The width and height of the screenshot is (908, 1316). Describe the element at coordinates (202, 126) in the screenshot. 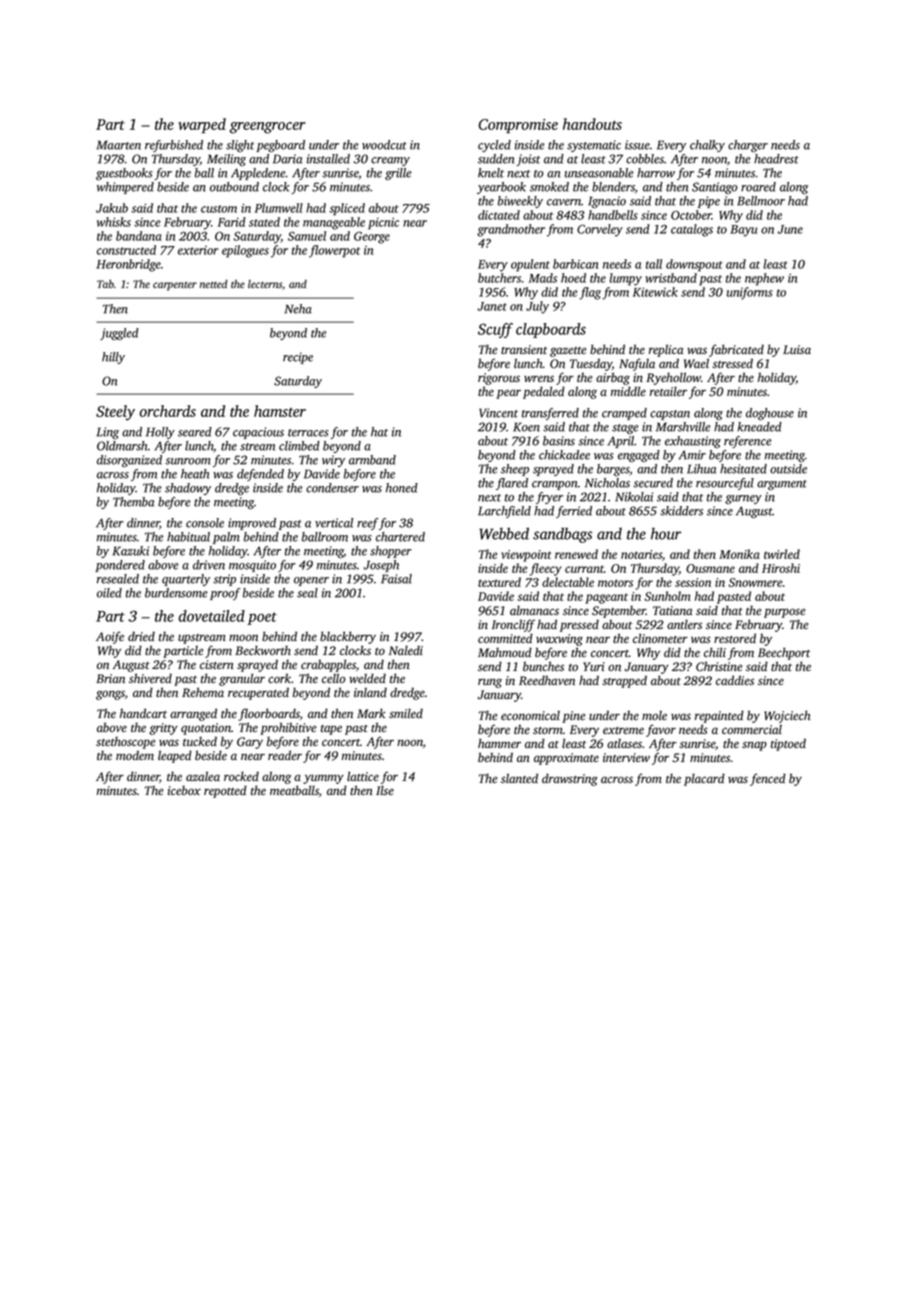

I see `warped` at that location.
